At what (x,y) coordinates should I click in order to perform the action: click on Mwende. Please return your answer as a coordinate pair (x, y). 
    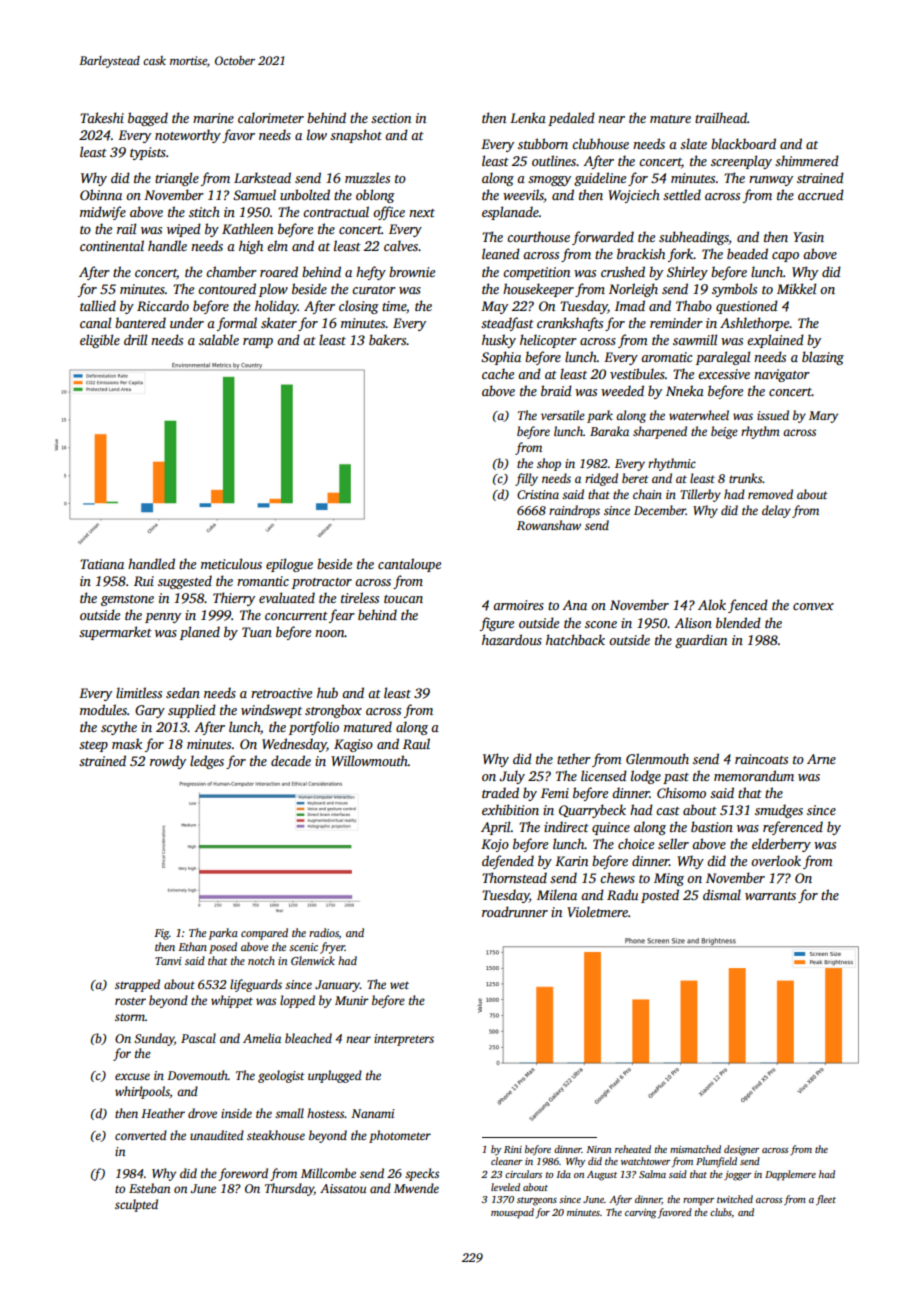
    Looking at the image, I should click on (416, 1188).
